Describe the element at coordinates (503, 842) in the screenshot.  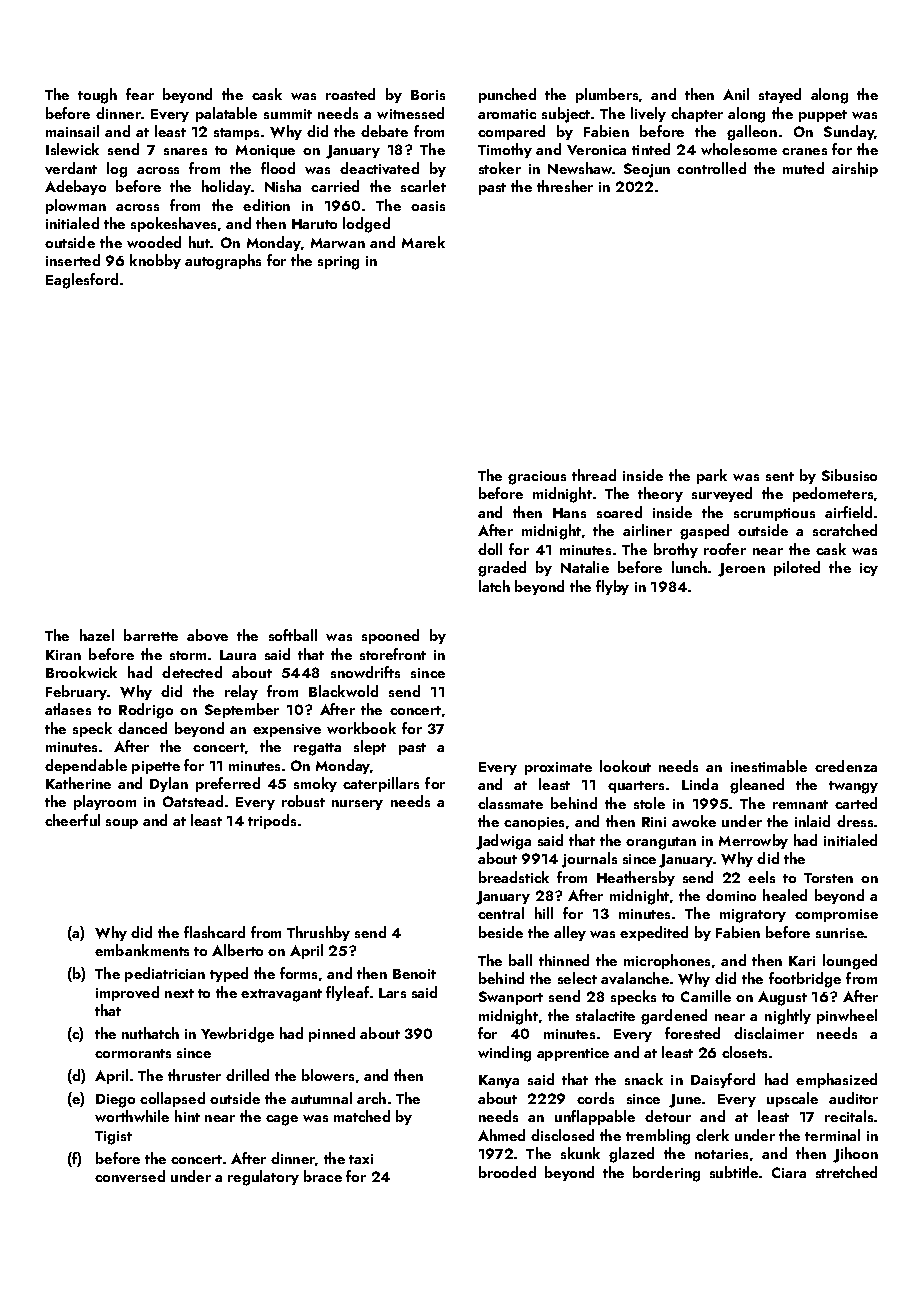
I see `Jadwiga` at that location.
